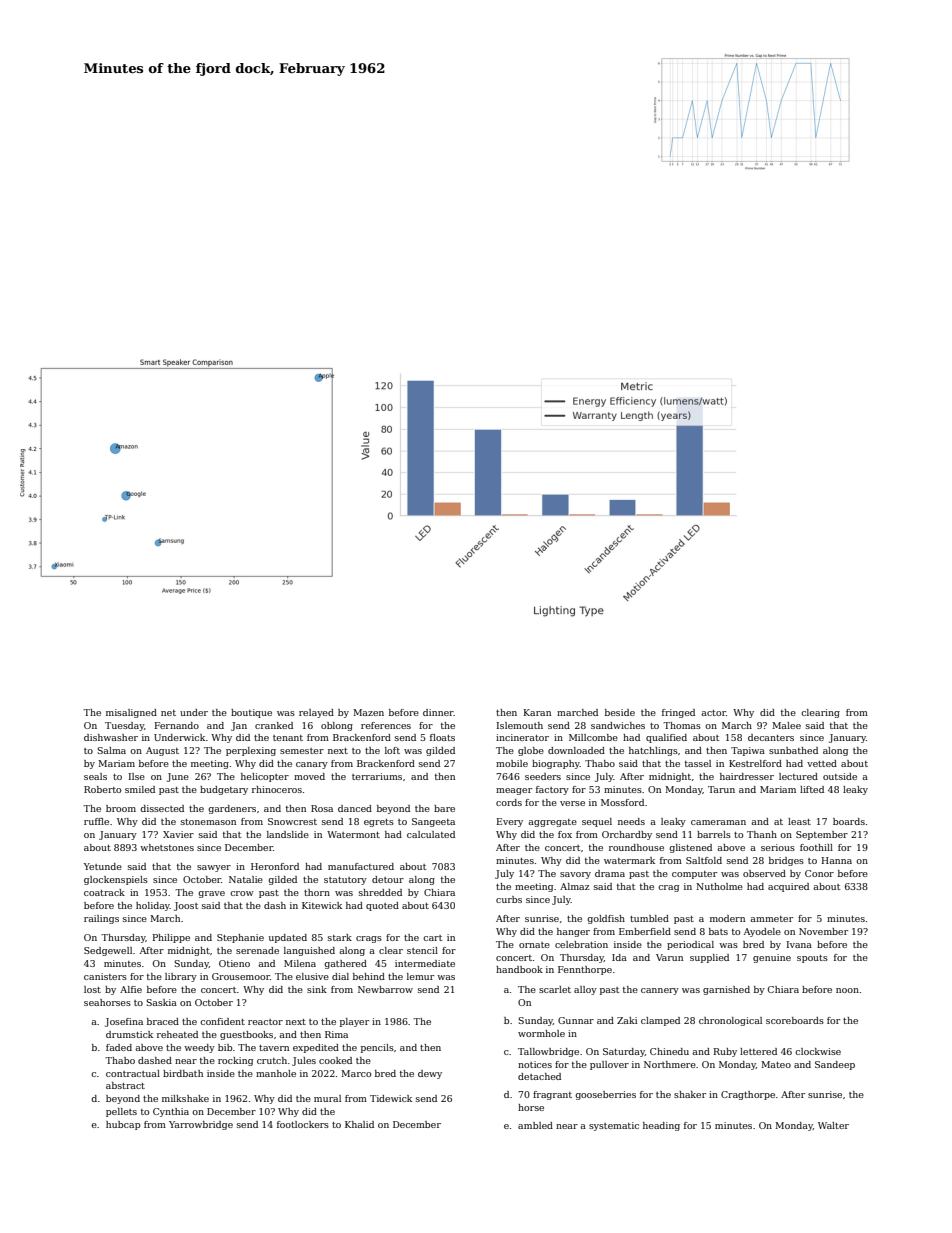 This page has height=1233, width=952. Describe the element at coordinates (246, 1035) in the page. I see `guestbooks` at that location.
